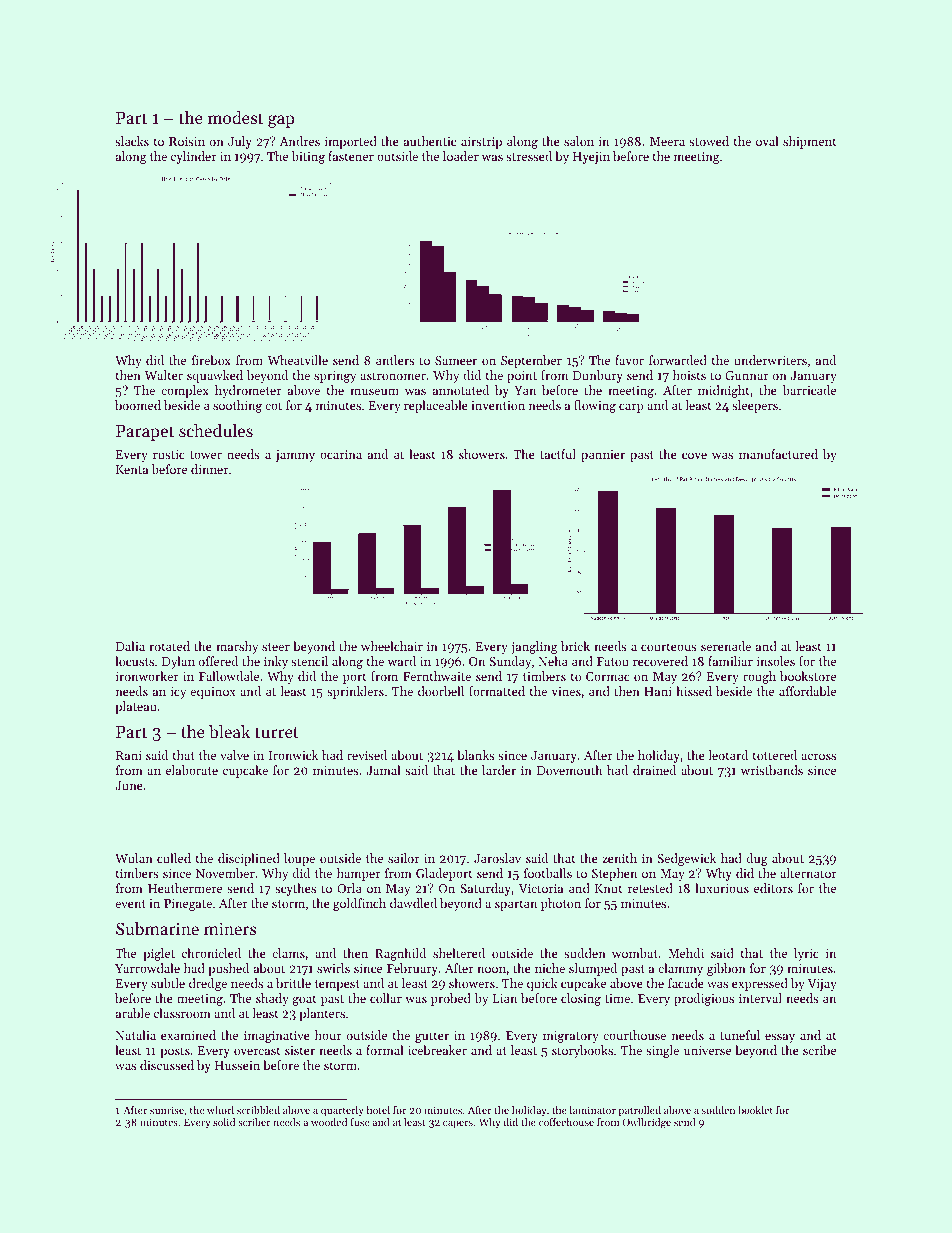 This page has height=1233, width=952. I want to click on footballs, so click(548, 873).
